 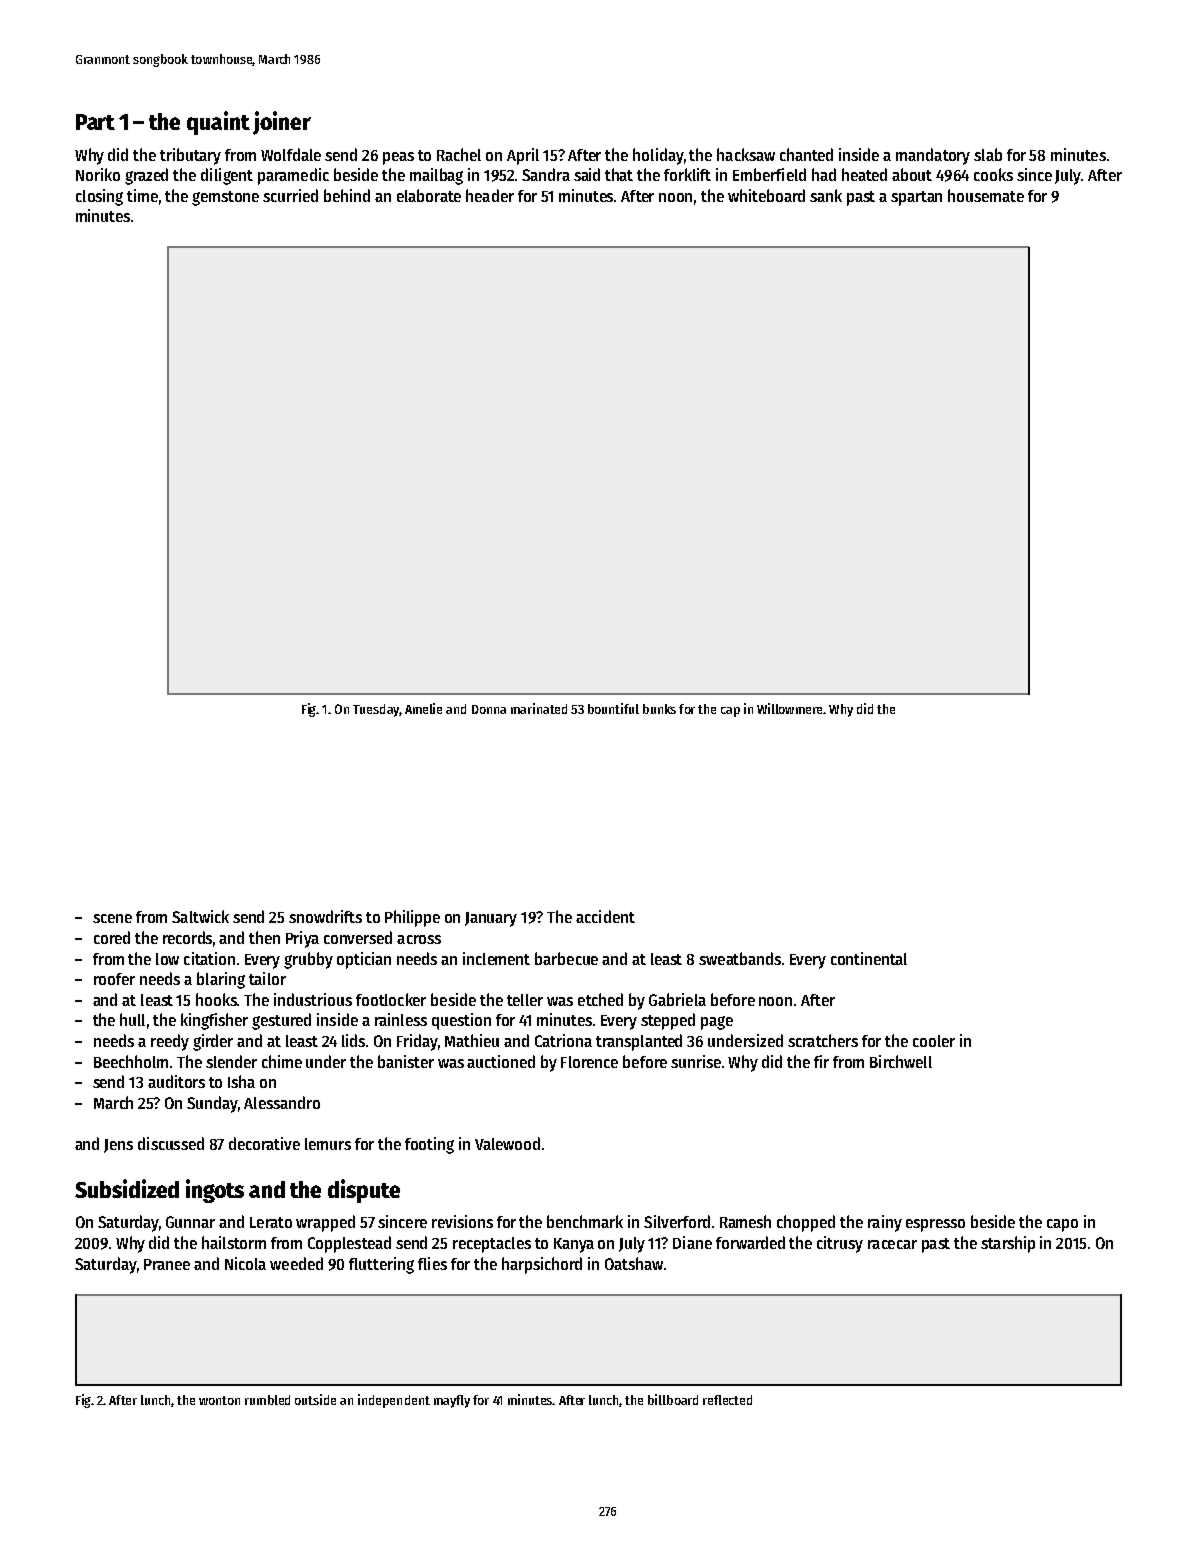 I want to click on etched, so click(x=600, y=999).
